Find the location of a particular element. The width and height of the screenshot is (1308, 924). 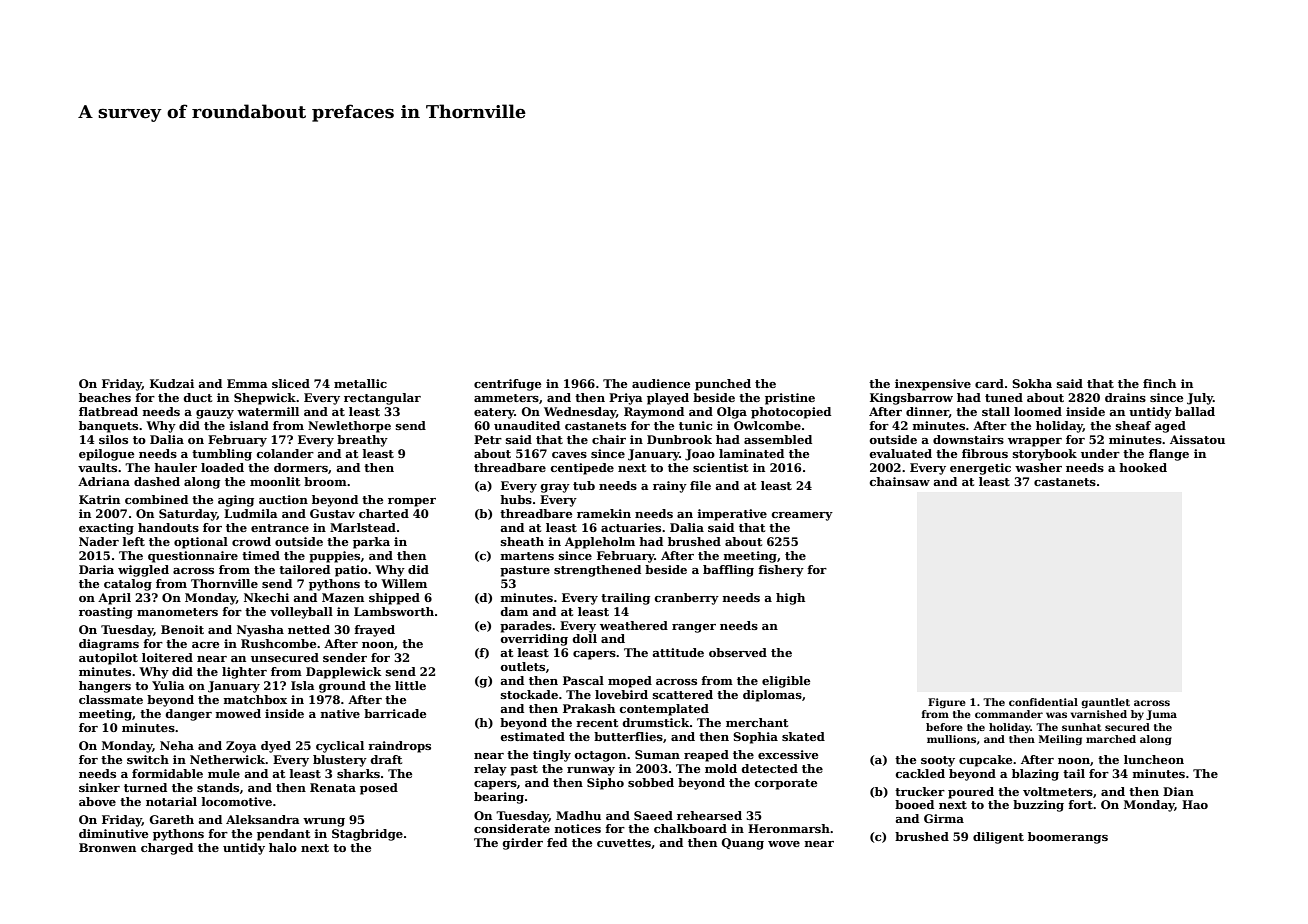

luncheon is located at coordinates (1154, 759).
